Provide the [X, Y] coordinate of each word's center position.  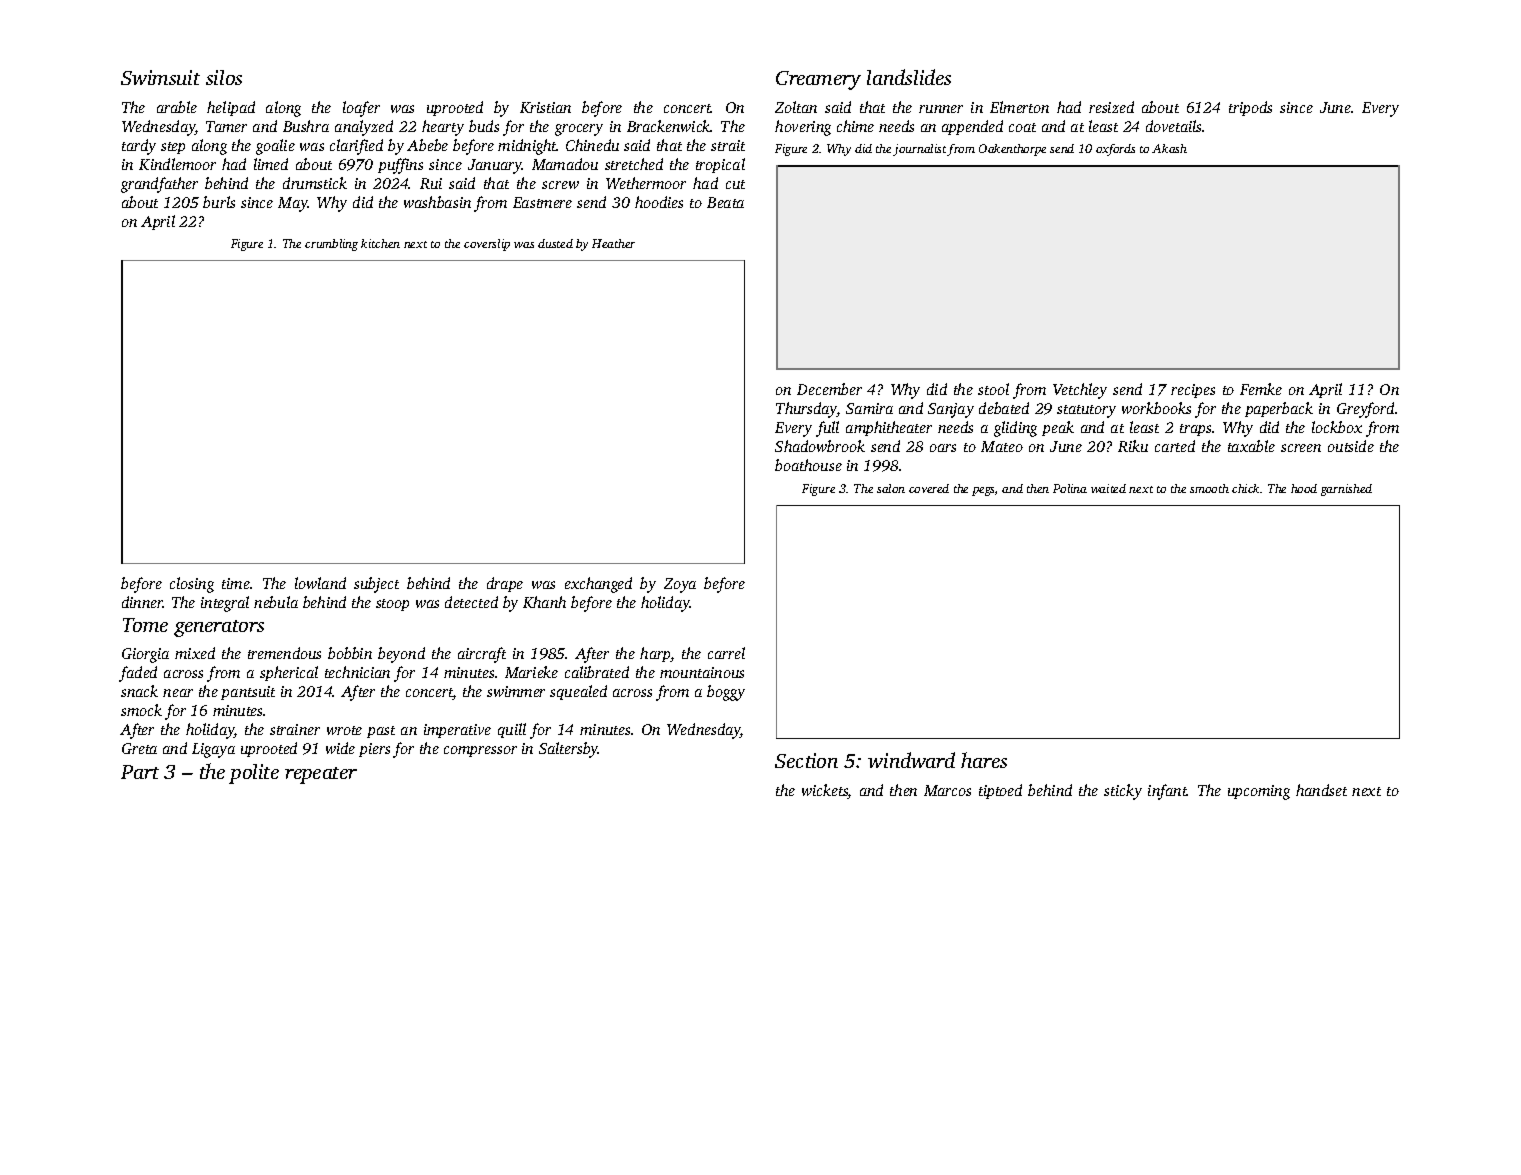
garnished [1346, 490]
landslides [909, 77]
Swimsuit [160, 77]
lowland [320, 583]
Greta [139, 748]
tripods [1250, 108]
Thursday [806, 410]
